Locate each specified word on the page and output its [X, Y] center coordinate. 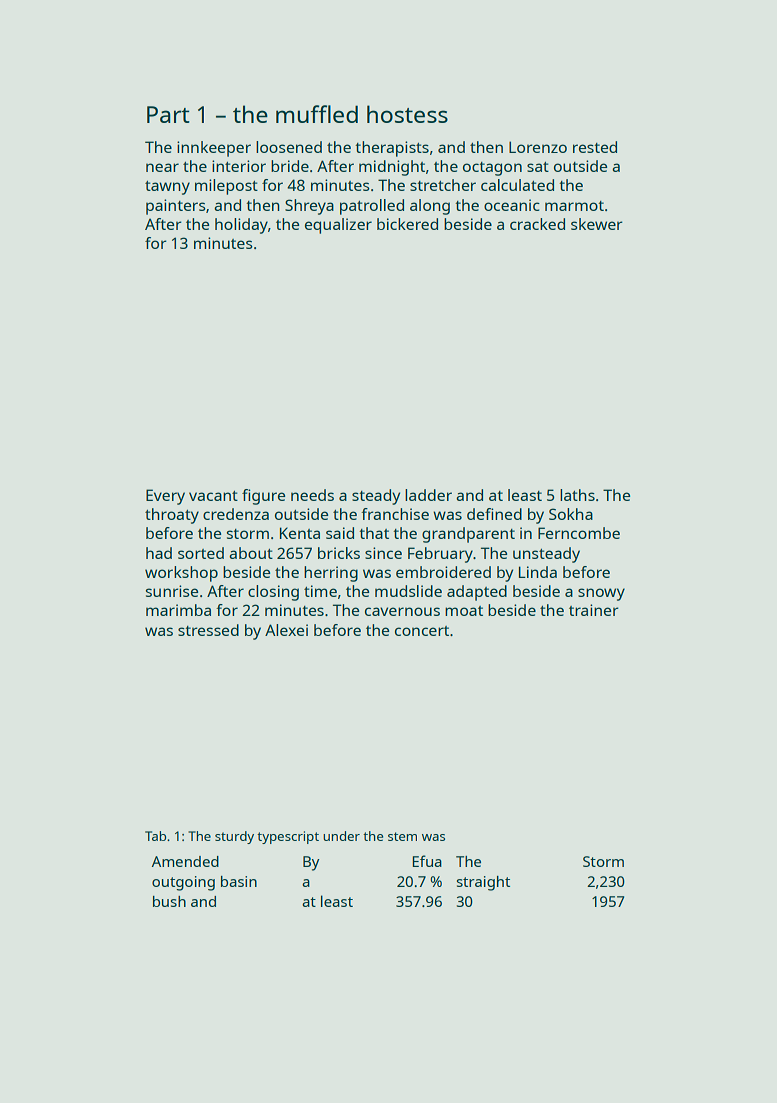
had [159, 553]
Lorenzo [538, 147]
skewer [597, 224]
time [320, 591]
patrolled [372, 207]
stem [402, 836]
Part [168, 114]
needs [312, 495]
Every [165, 497]
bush [169, 901]
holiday [241, 226]
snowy [601, 594]
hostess [407, 114]
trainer [594, 610]
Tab [155, 836]
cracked [537, 224]
